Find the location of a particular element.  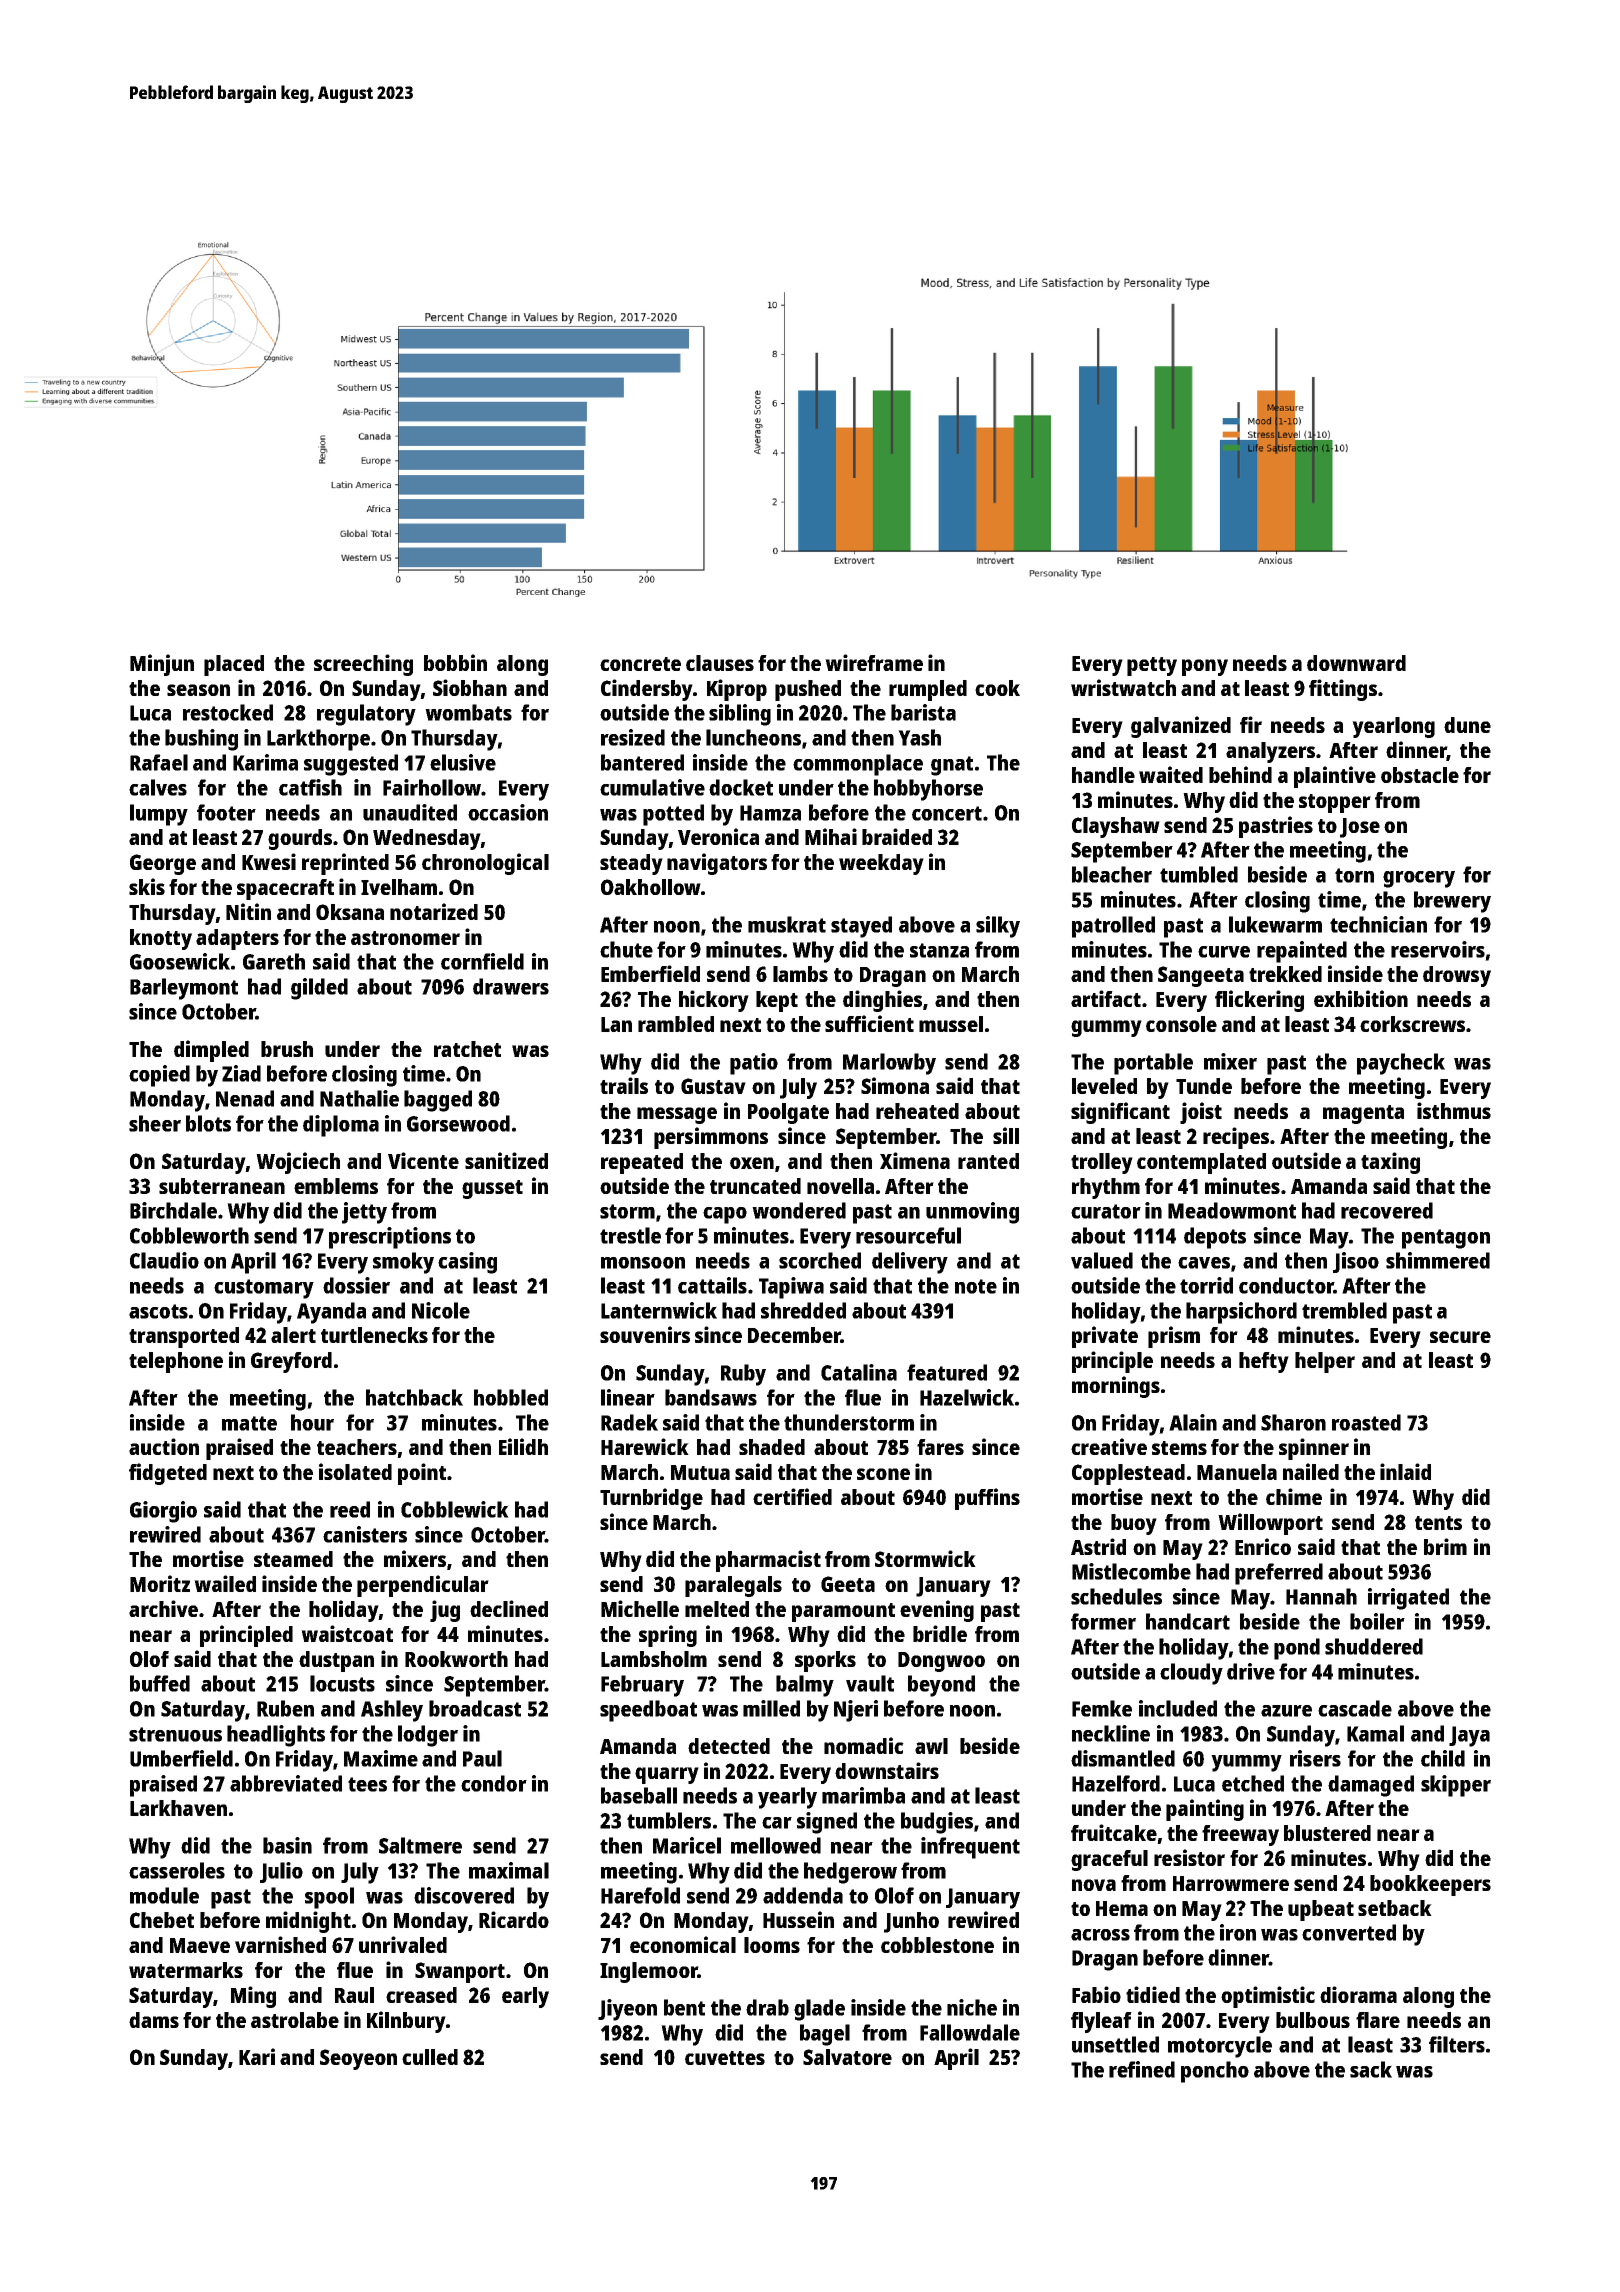

archive is located at coordinates (163, 1608).
